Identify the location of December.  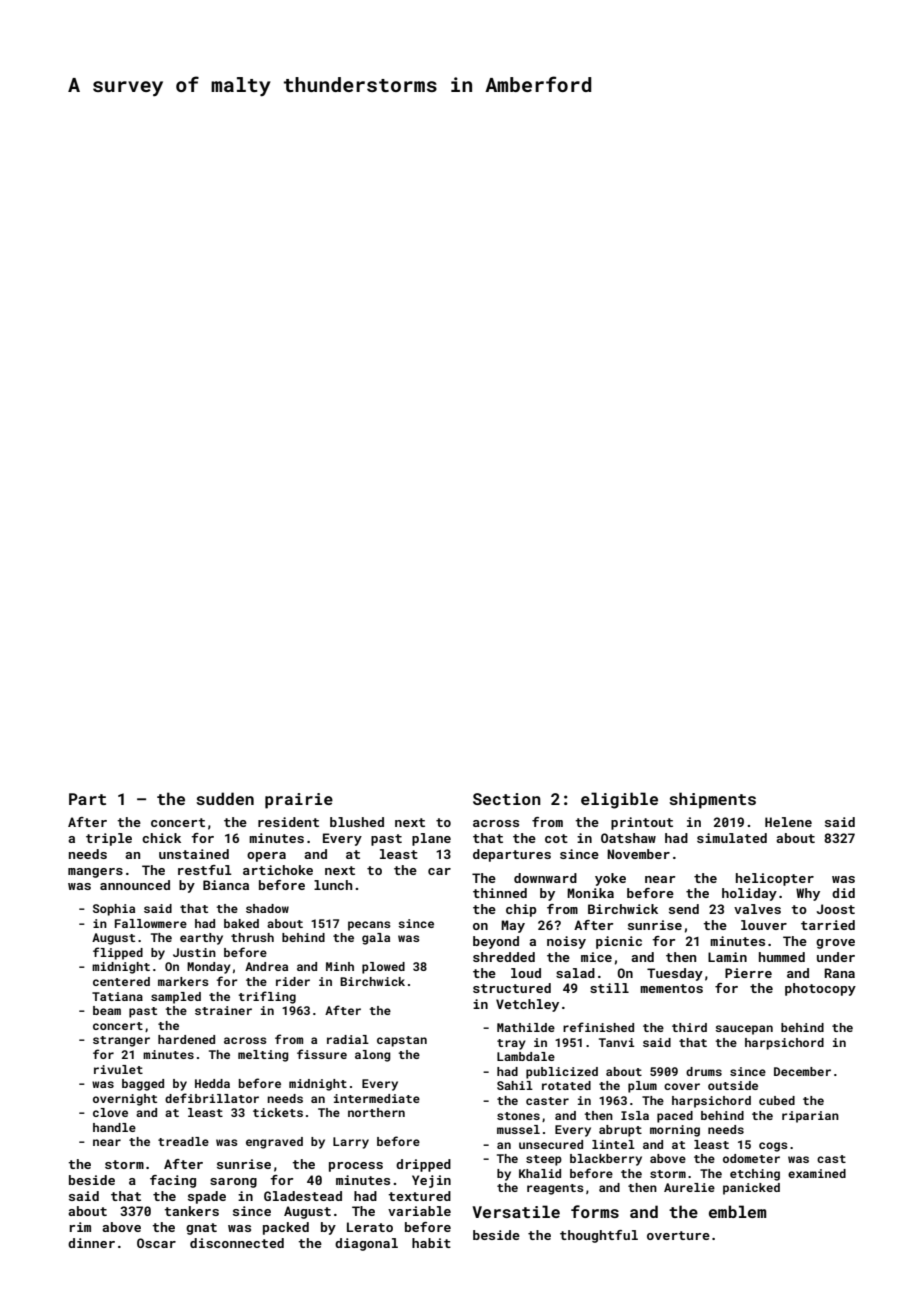
(802, 1071).
